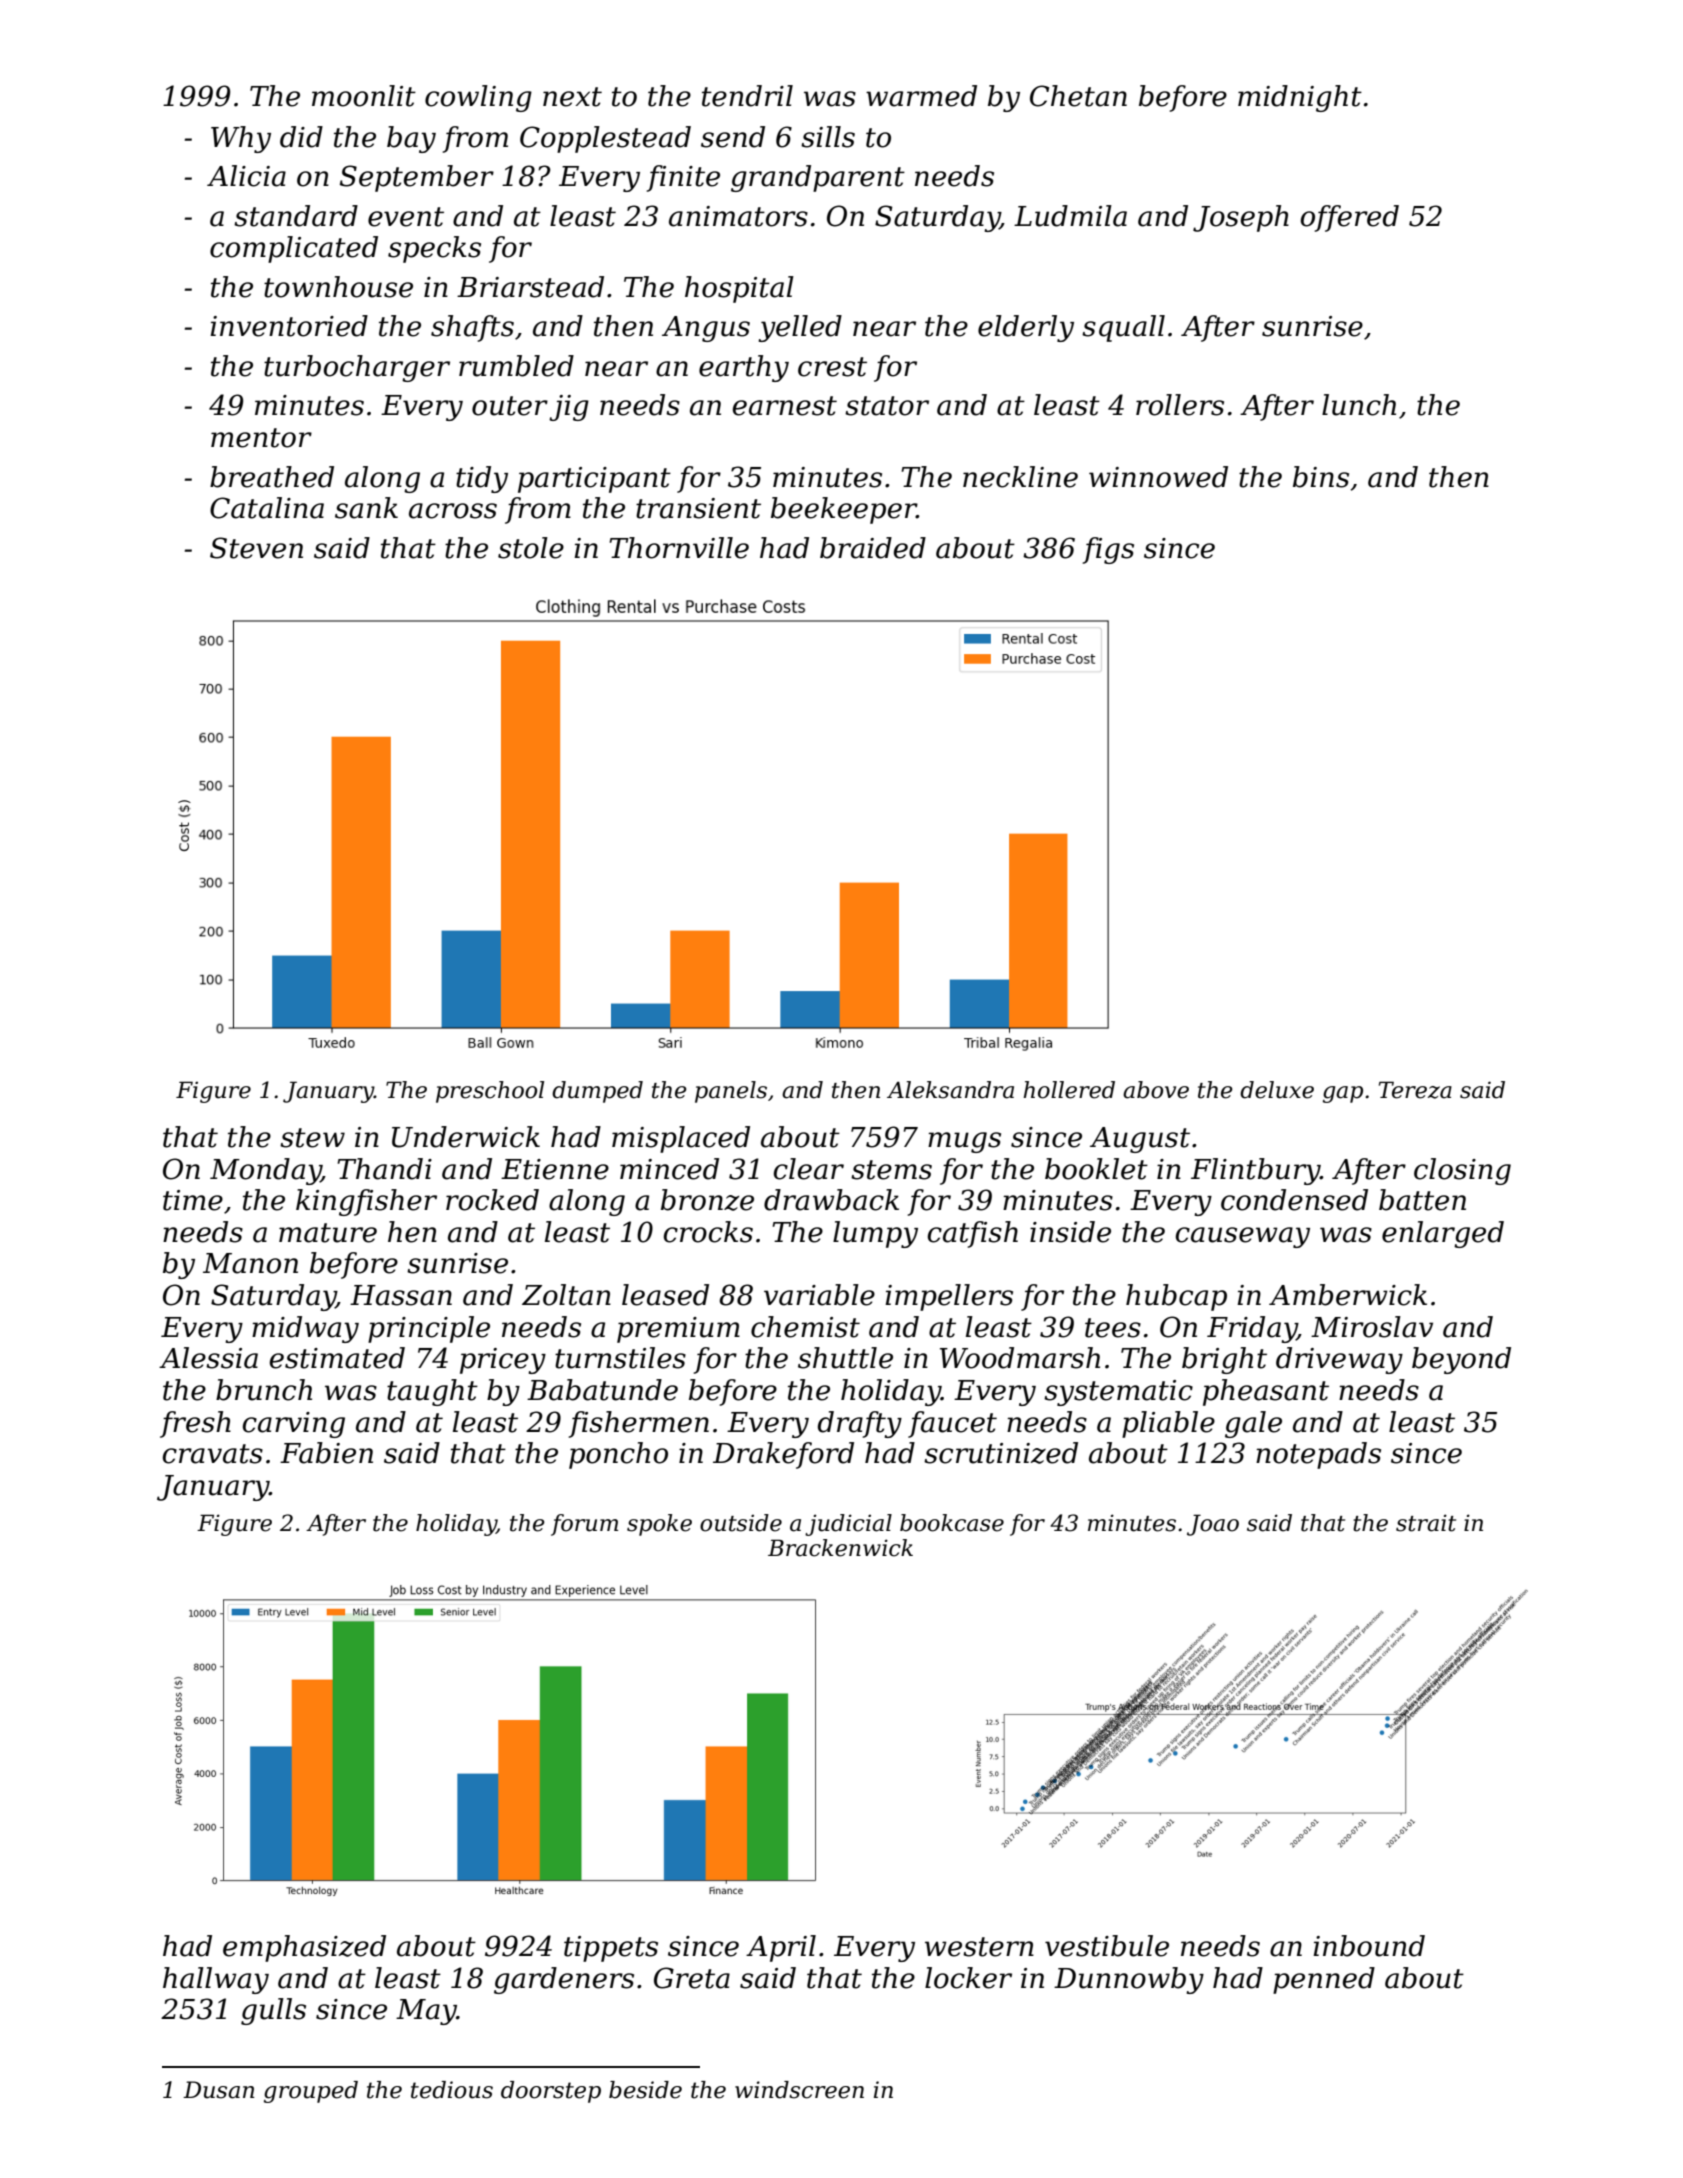  Describe the element at coordinates (503, 1361) in the screenshot. I see `pricey` at that location.
